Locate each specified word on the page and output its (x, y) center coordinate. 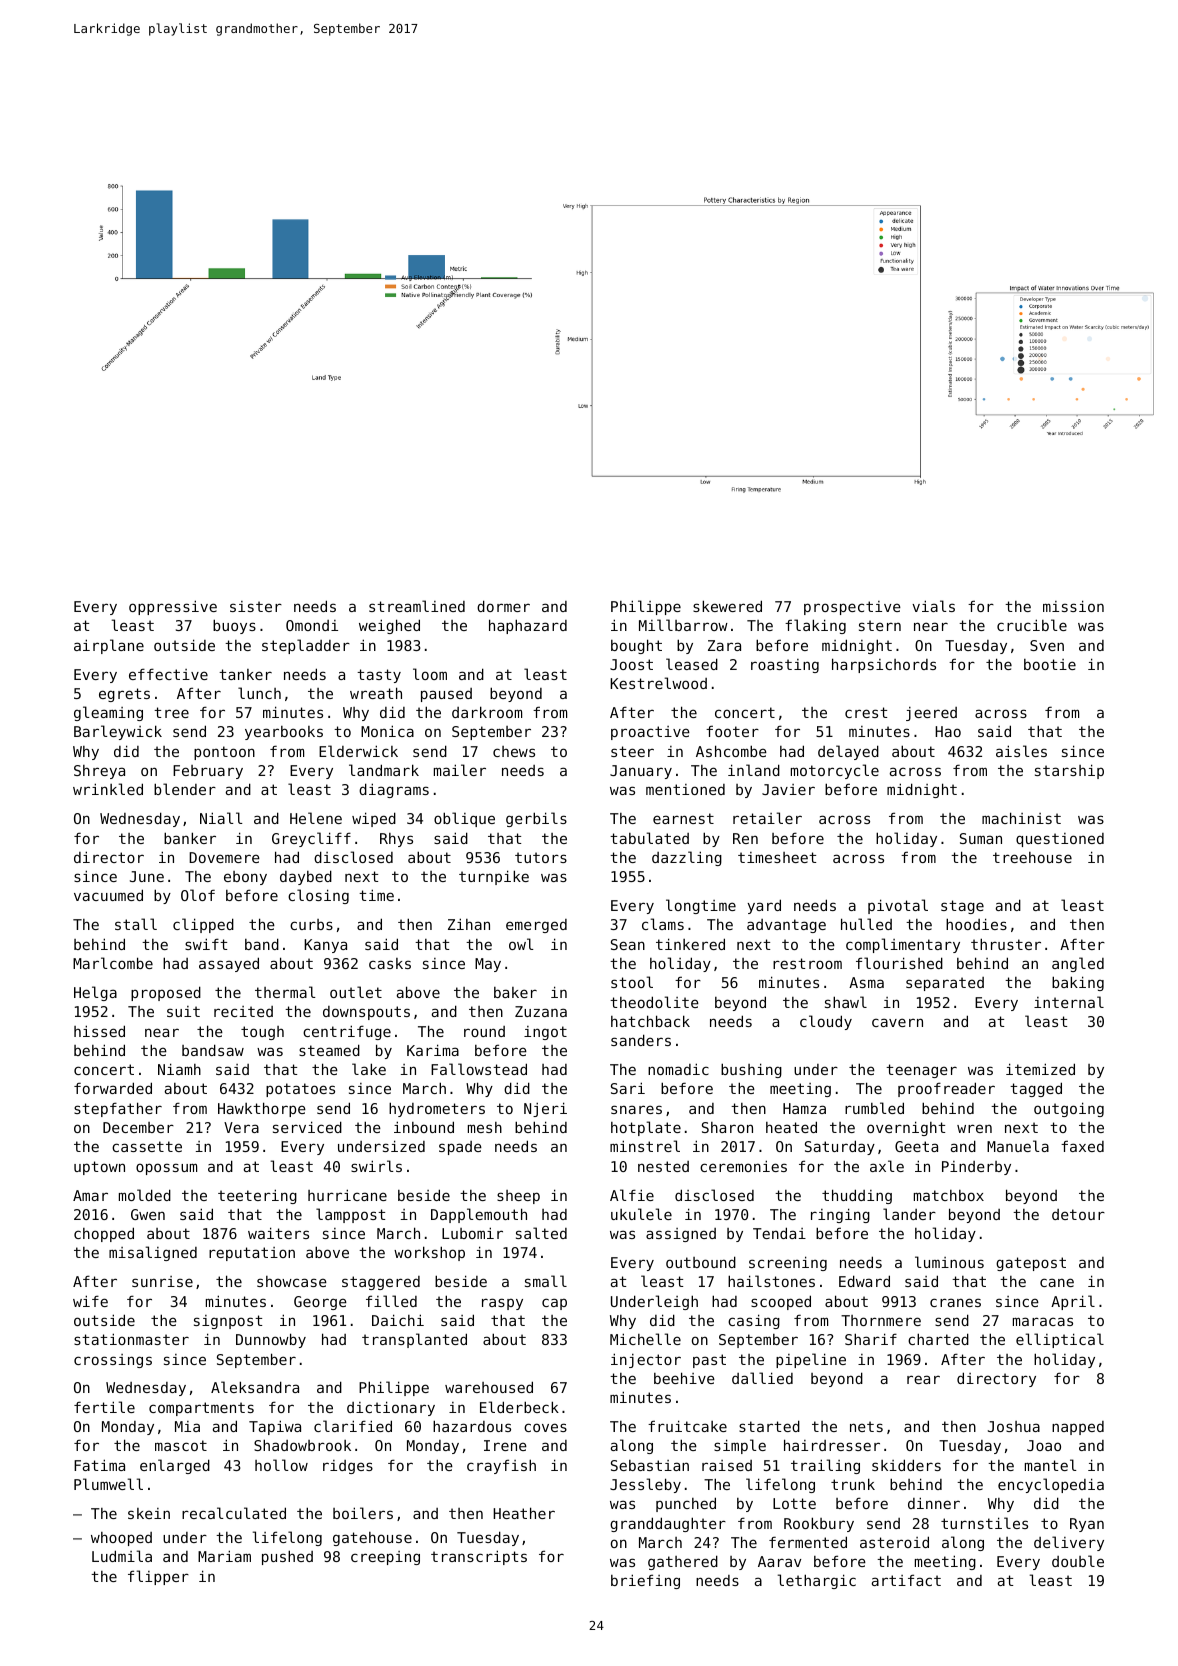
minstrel (645, 1146)
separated (945, 984)
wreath (376, 693)
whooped (121, 1539)
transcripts (479, 1557)
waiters (278, 1233)
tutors (541, 857)
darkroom (487, 712)
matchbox (949, 1195)
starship (1069, 771)
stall (136, 924)
